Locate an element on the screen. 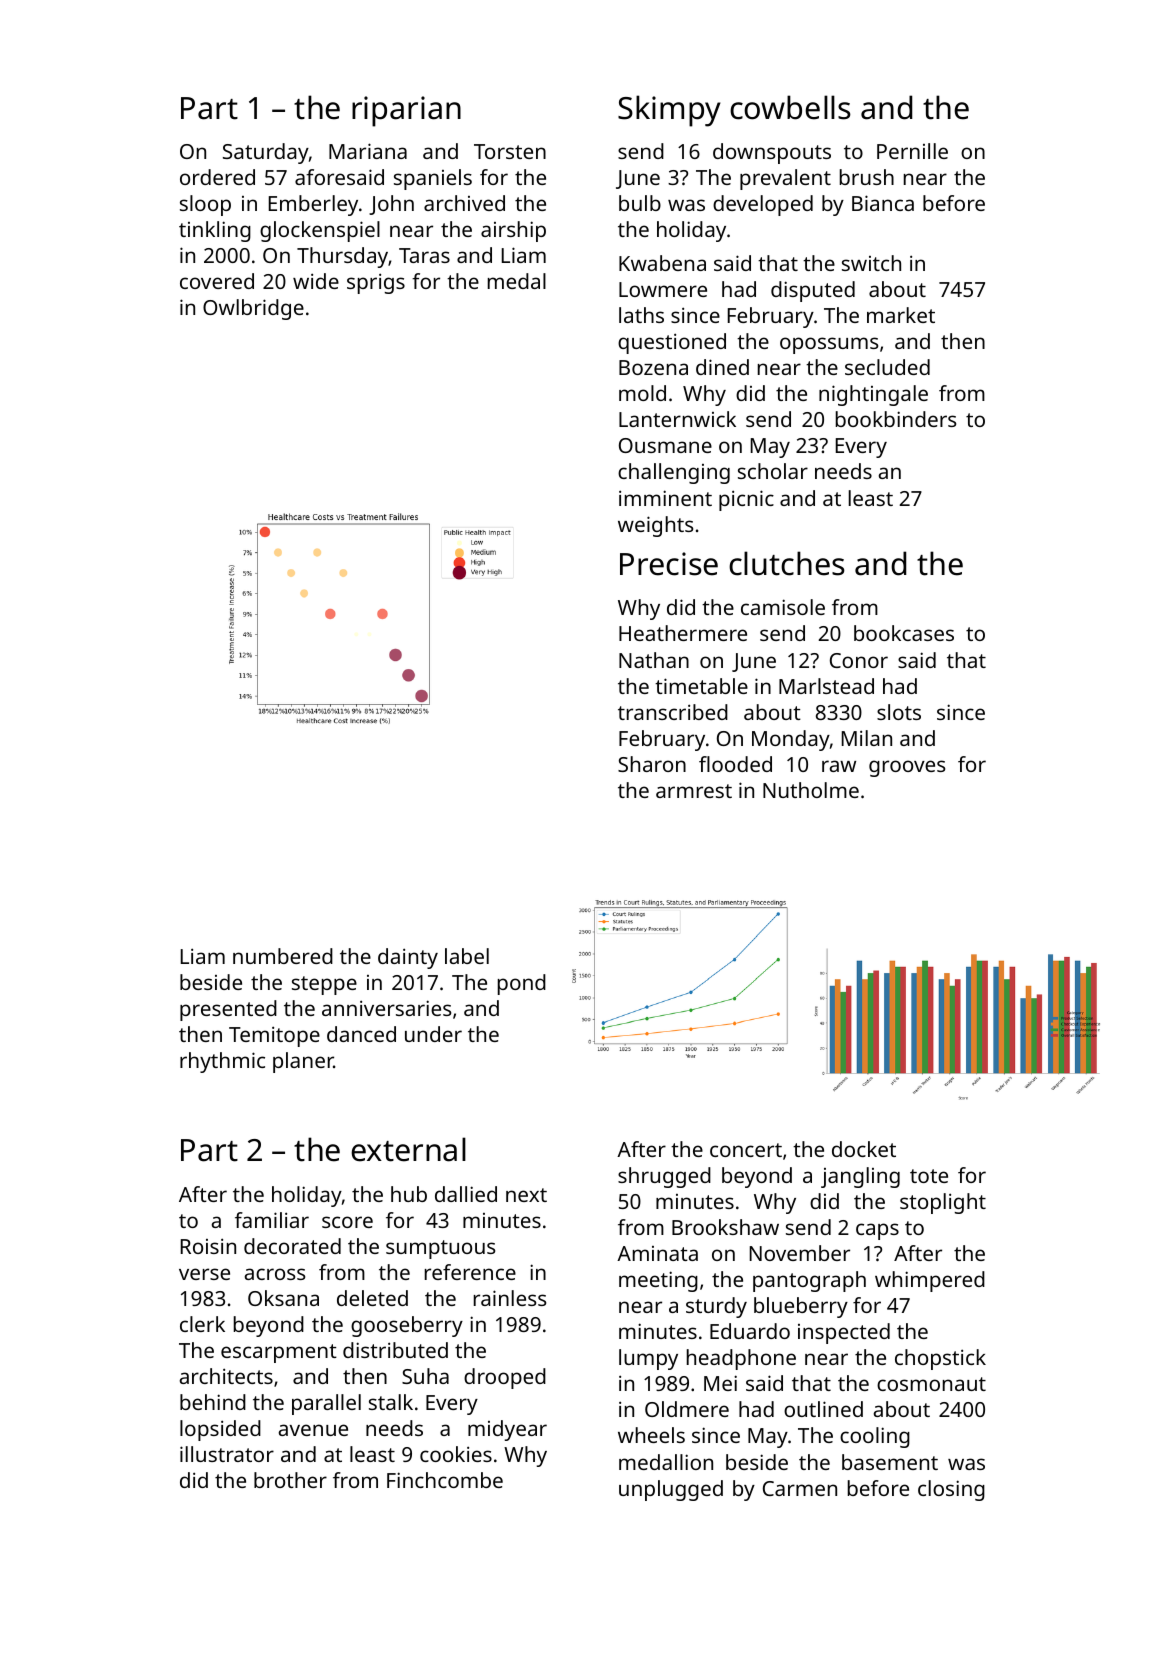 This screenshot has height=1654, width=1165. bookcases is located at coordinates (904, 633).
